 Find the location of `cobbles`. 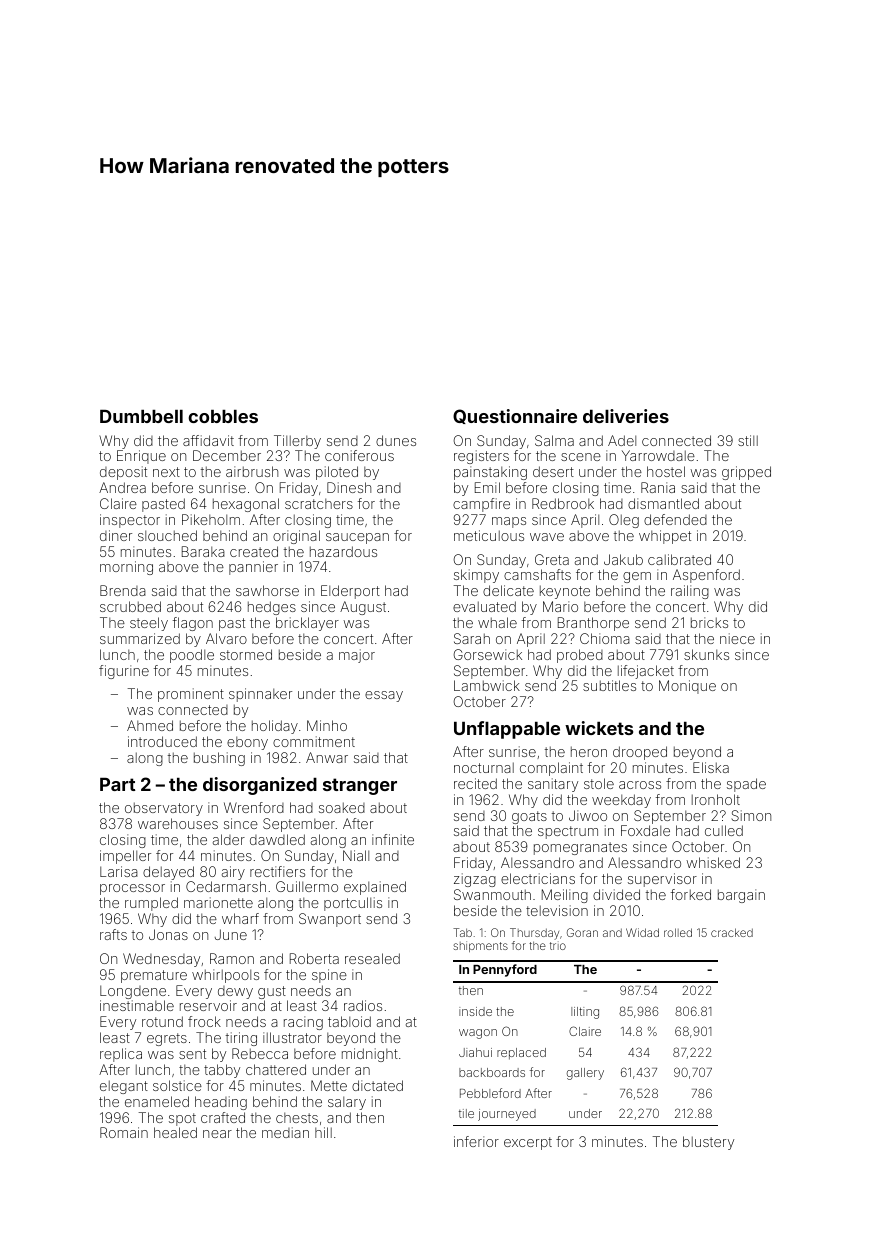

cobbles is located at coordinates (223, 416).
